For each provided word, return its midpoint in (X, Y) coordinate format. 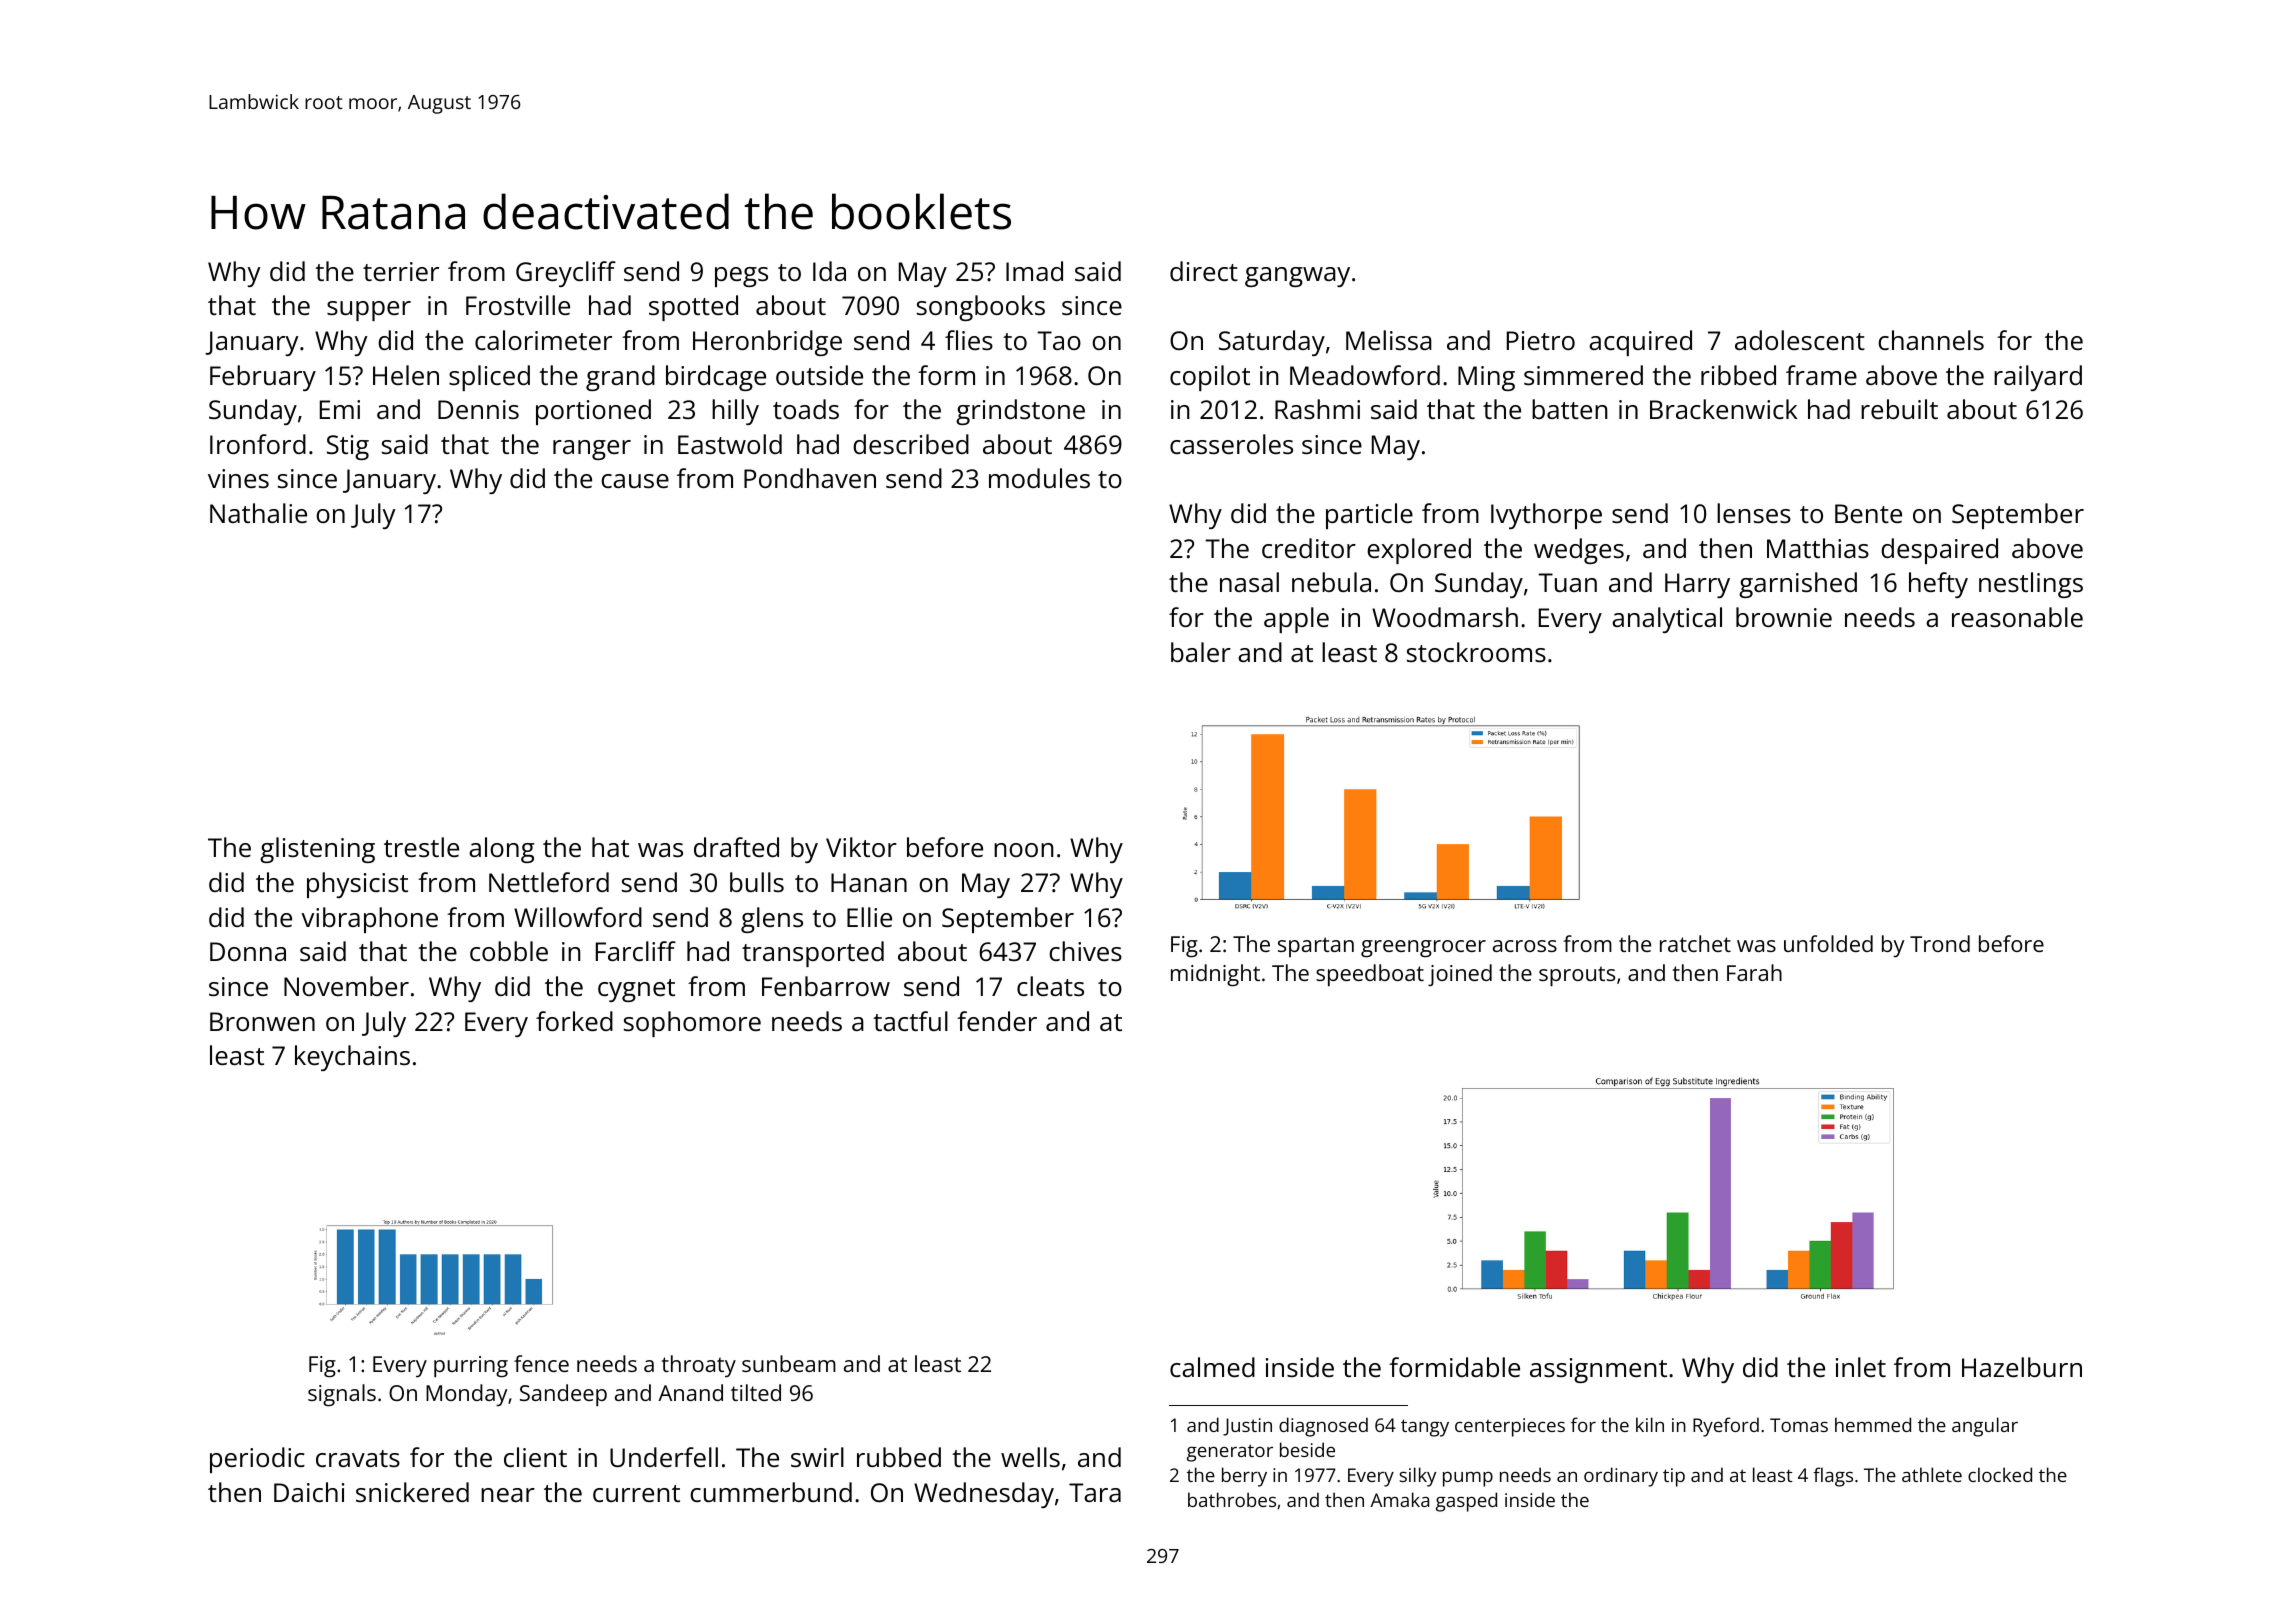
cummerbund (771, 1492)
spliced (489, 378)
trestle (421, 847)
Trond (1940, 943)
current (636, 1493)
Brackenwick (1724, 409)
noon (1024, 850)
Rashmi (1317, 409)
